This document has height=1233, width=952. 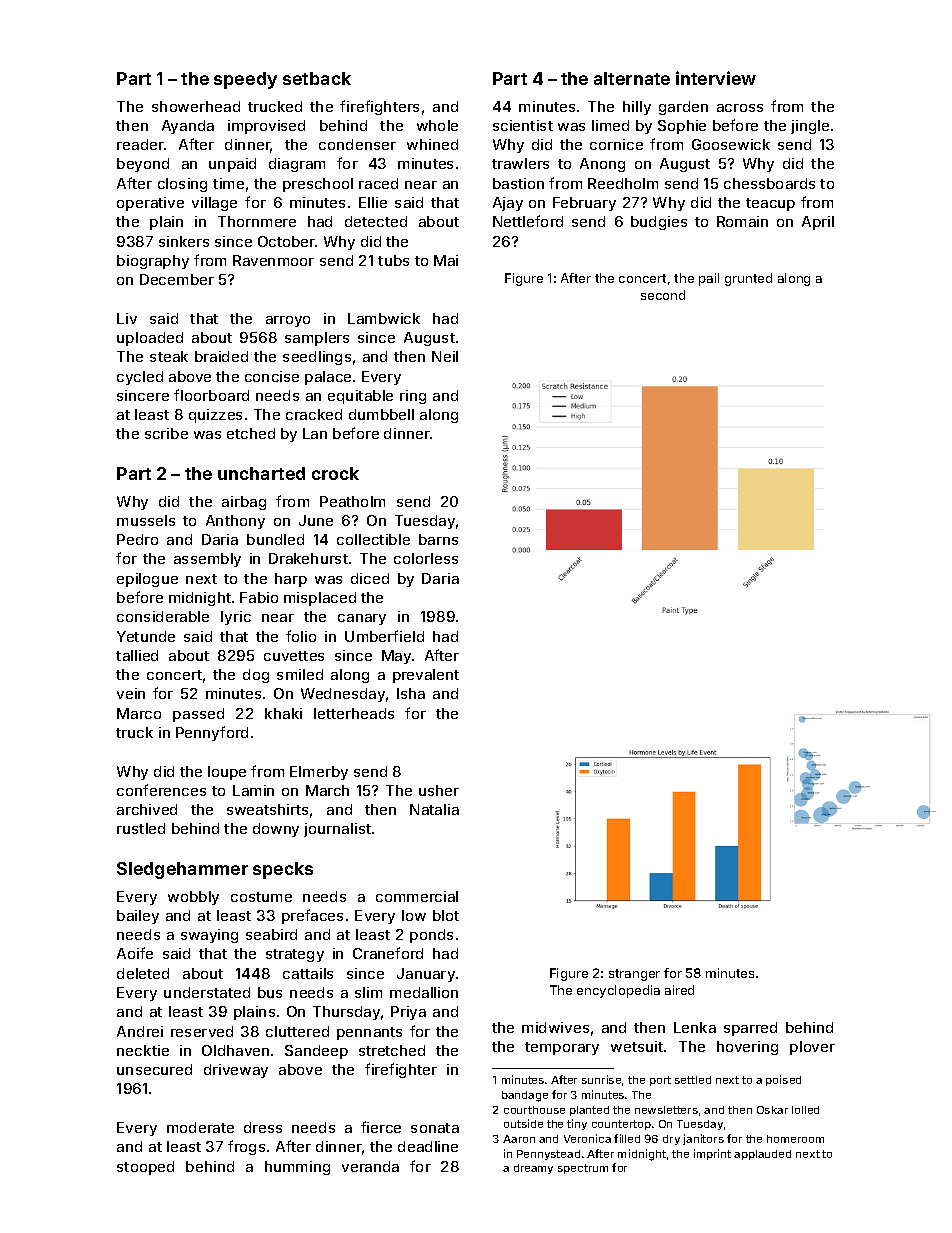 I want to click on commercial, so click(x=417, y=896).
